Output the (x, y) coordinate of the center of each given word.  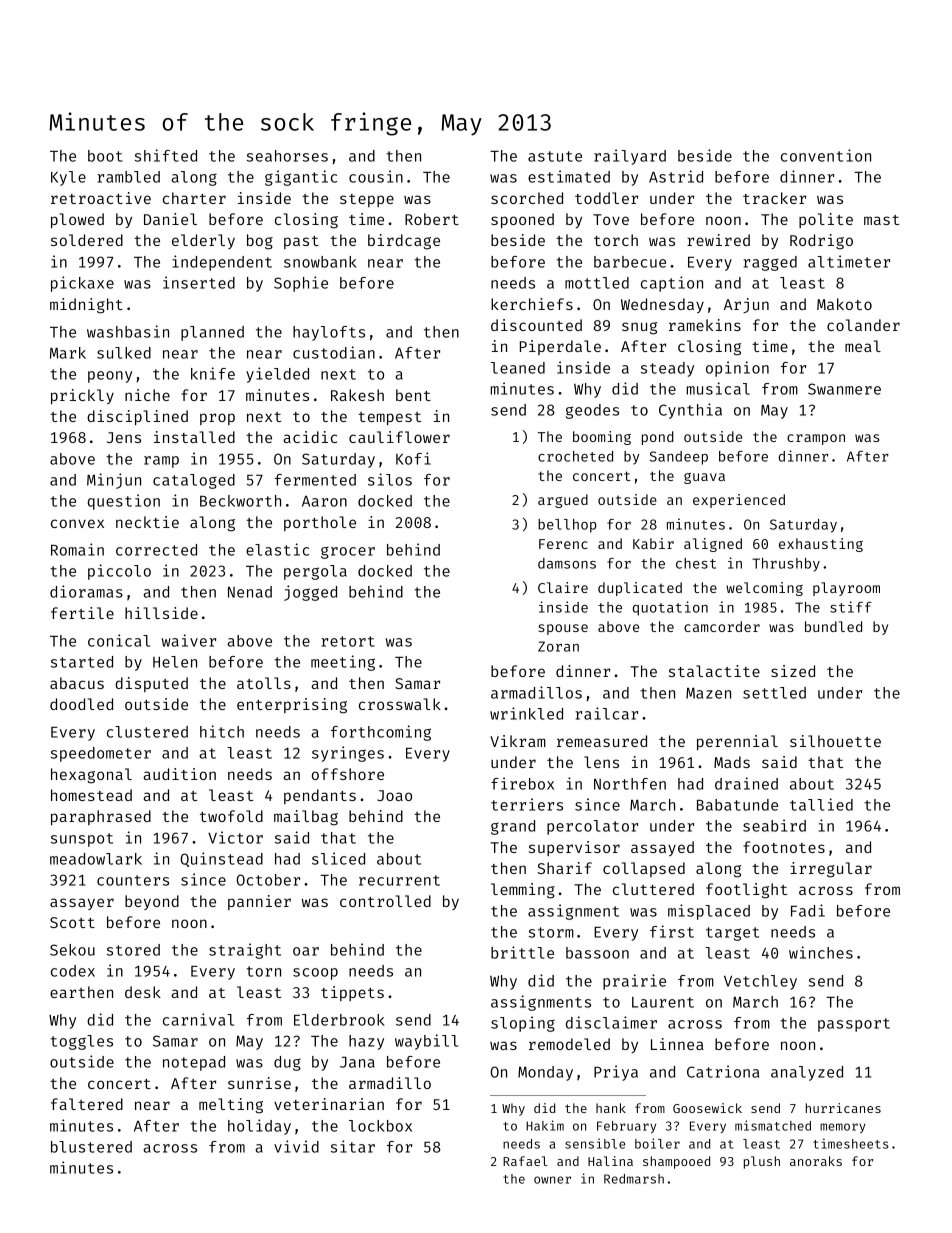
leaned (518, 368)
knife (213, 373)
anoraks (816, 1161)
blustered (91, 1147)
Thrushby (786, 565)
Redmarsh (634, 1179)
